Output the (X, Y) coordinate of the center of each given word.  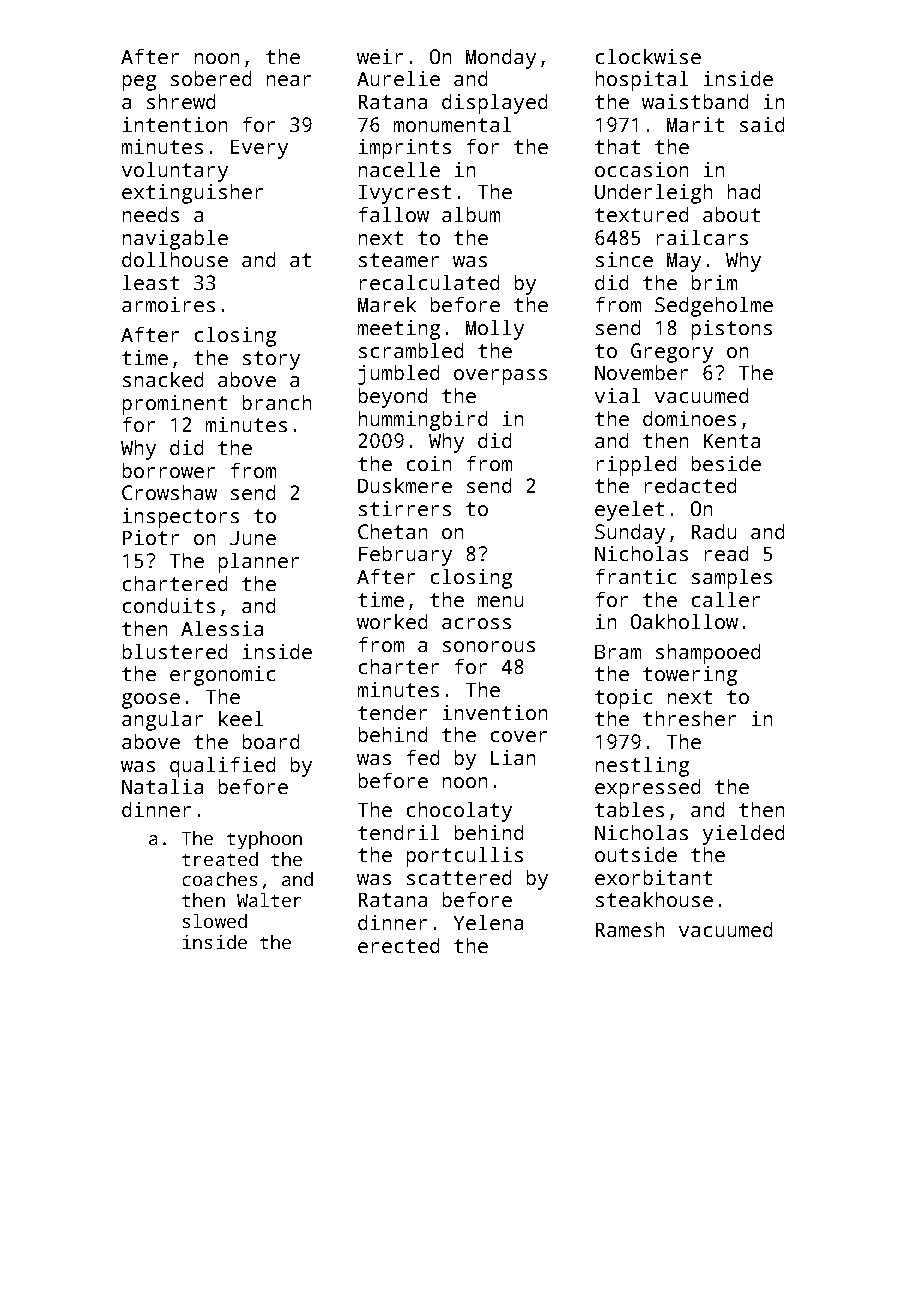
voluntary (175, 172)
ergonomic (222, 676)
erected (398, 945)
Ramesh (630, 929)
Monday (501, 59)
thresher (689, 718)
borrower (169, 470)
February (405, 556)
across (476, 623)
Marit (695, 124)
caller (726, 599)
